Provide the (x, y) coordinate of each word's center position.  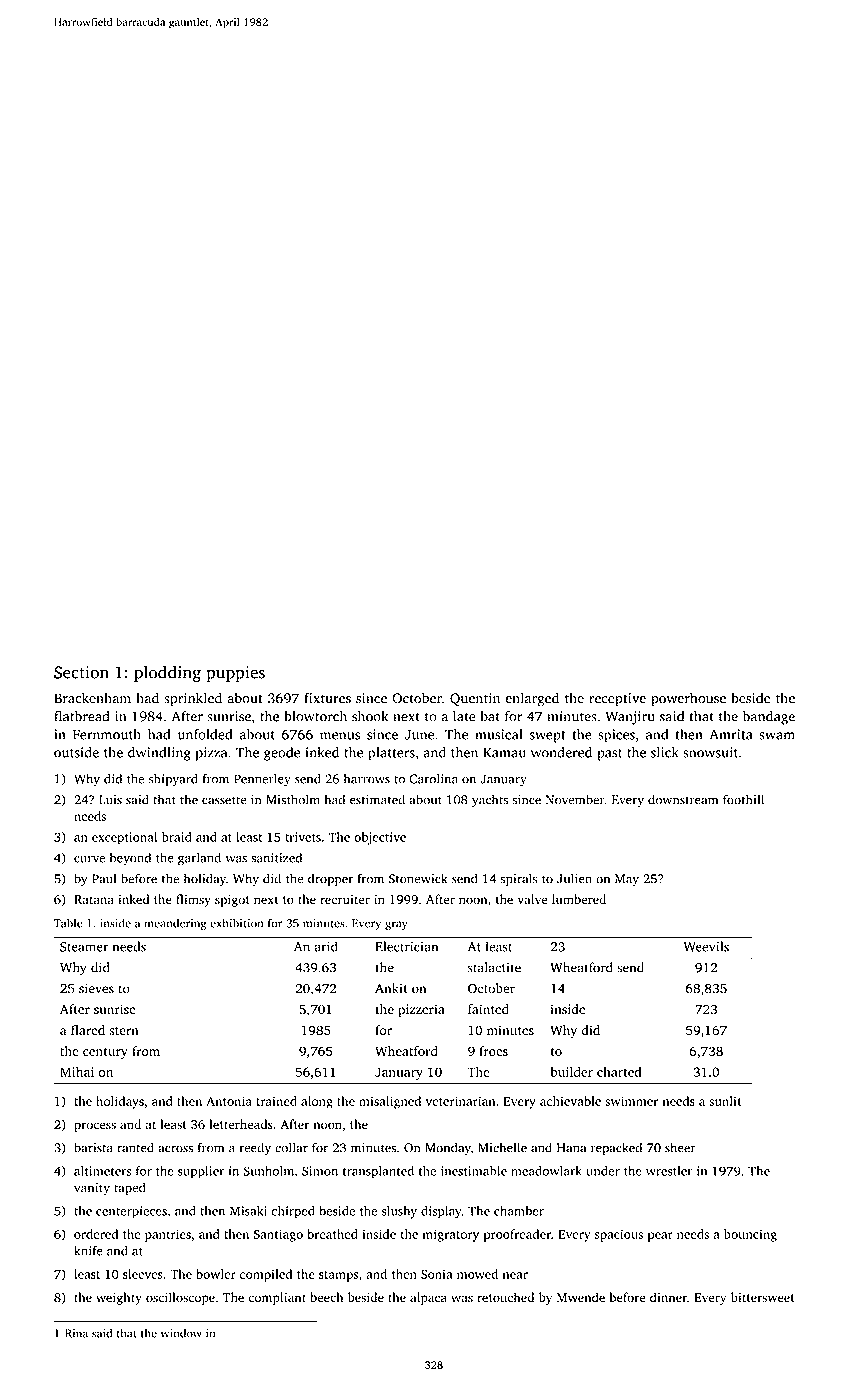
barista (93, 1147)
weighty (119, 1298)
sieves (96, 988)
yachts (490, 800)
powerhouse (688, 699)
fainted (488, 1009)
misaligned (390, 1102)
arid (326, 946)
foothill (743, 799)
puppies (235, 674)
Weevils (706, 946)
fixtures (327, 698)
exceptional (124, 838)
